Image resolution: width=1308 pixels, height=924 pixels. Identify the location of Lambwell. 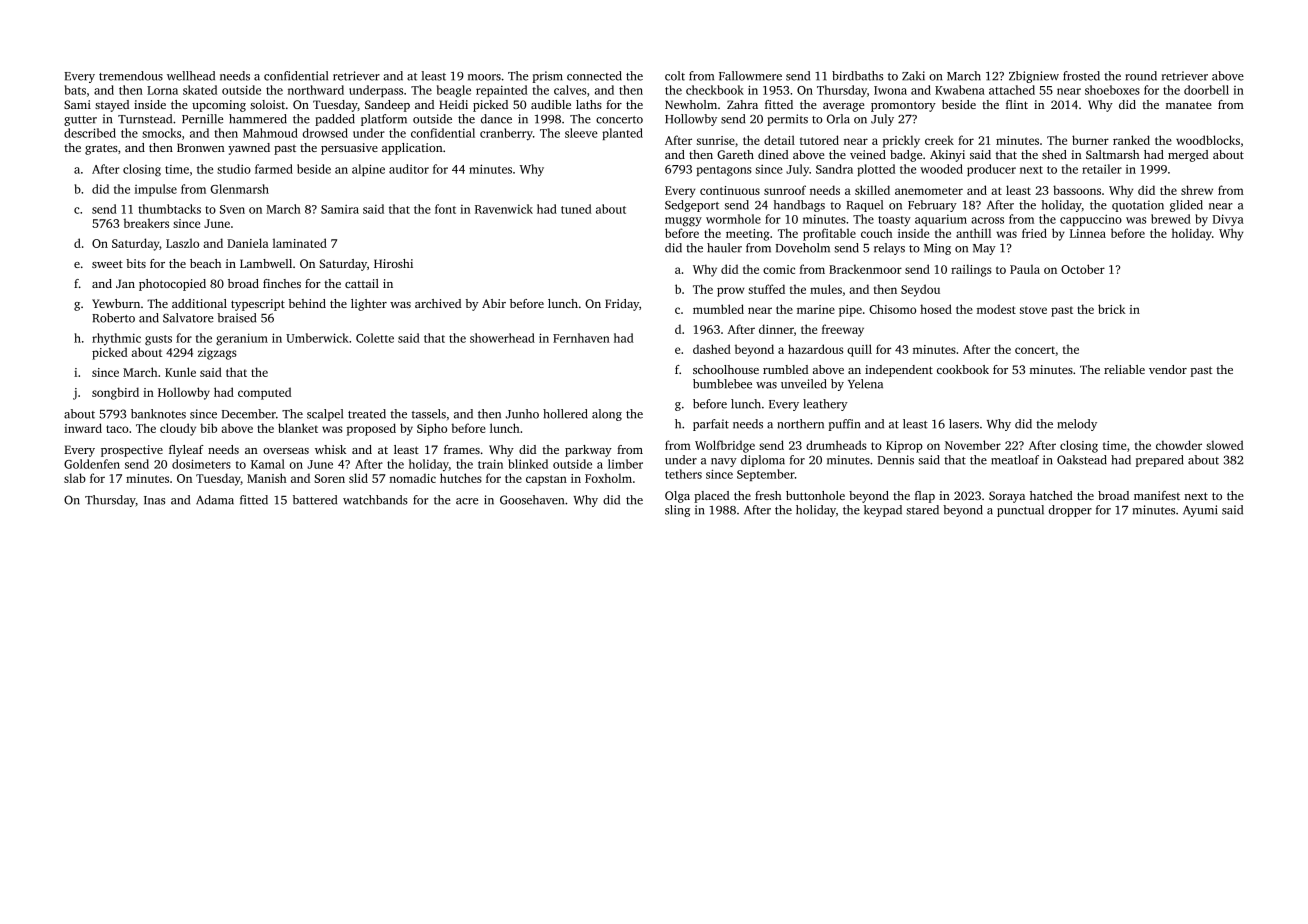
(266, 263).
